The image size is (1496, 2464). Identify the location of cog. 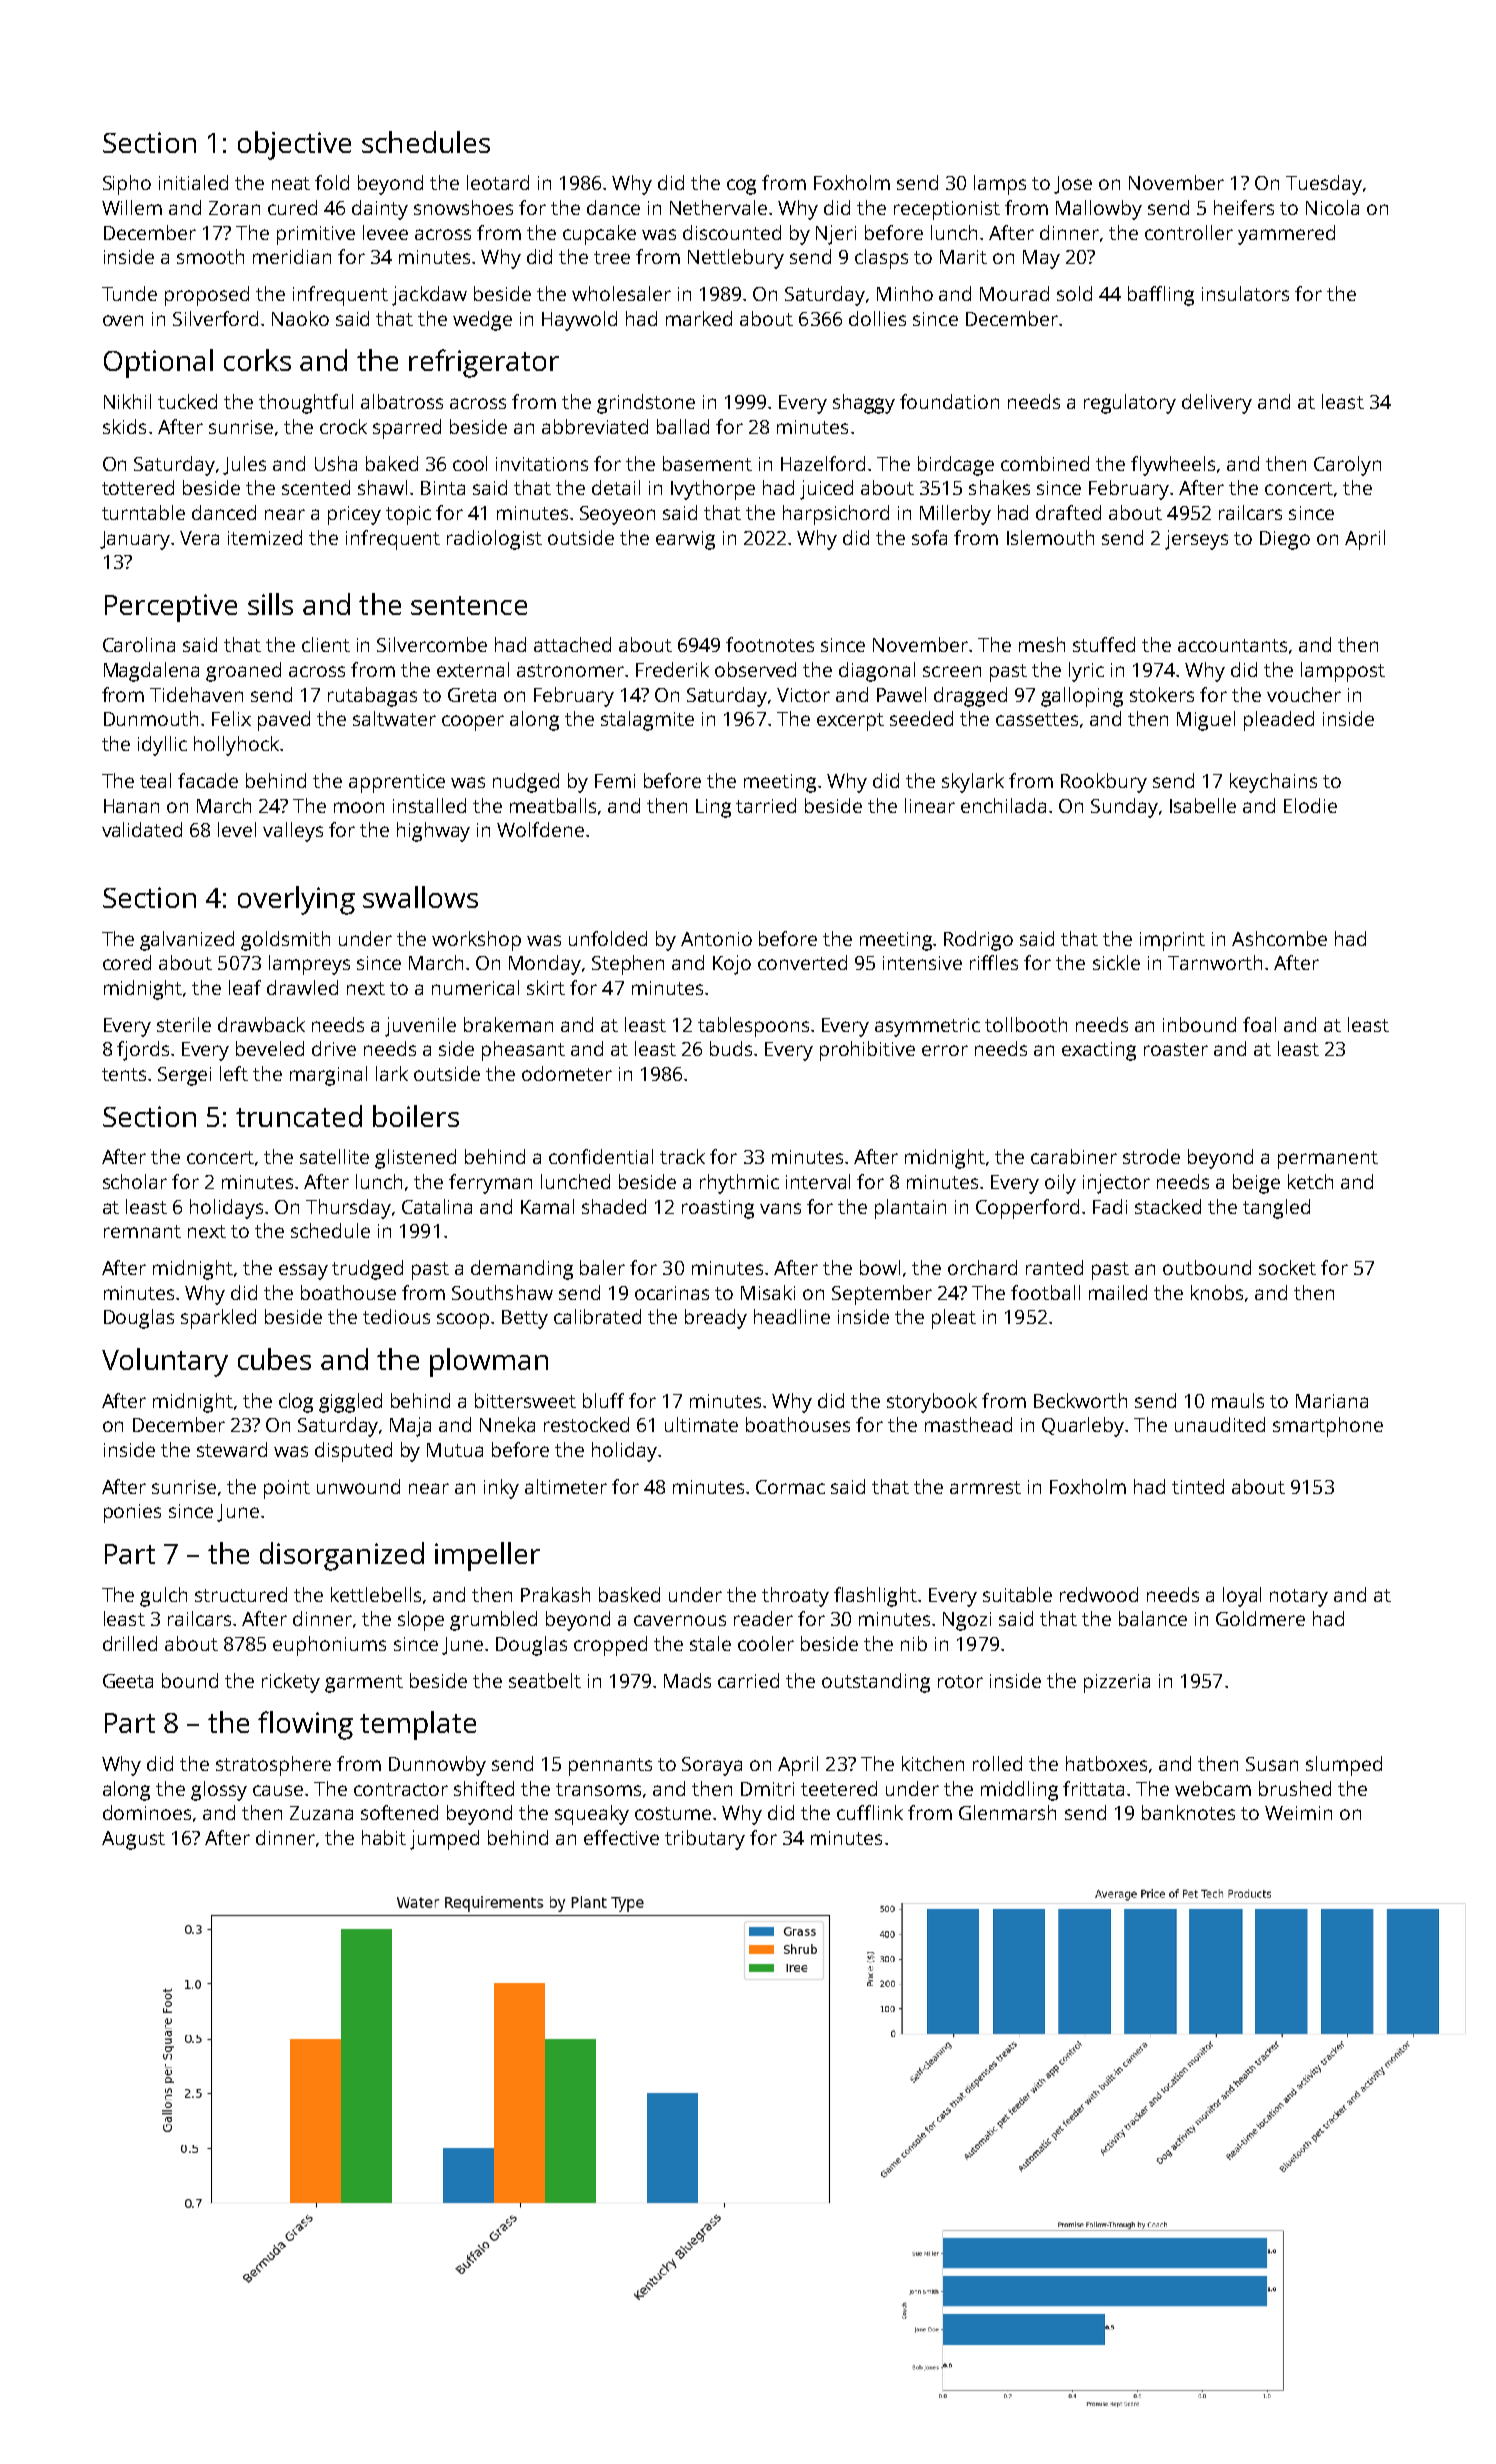
(741, 187).
